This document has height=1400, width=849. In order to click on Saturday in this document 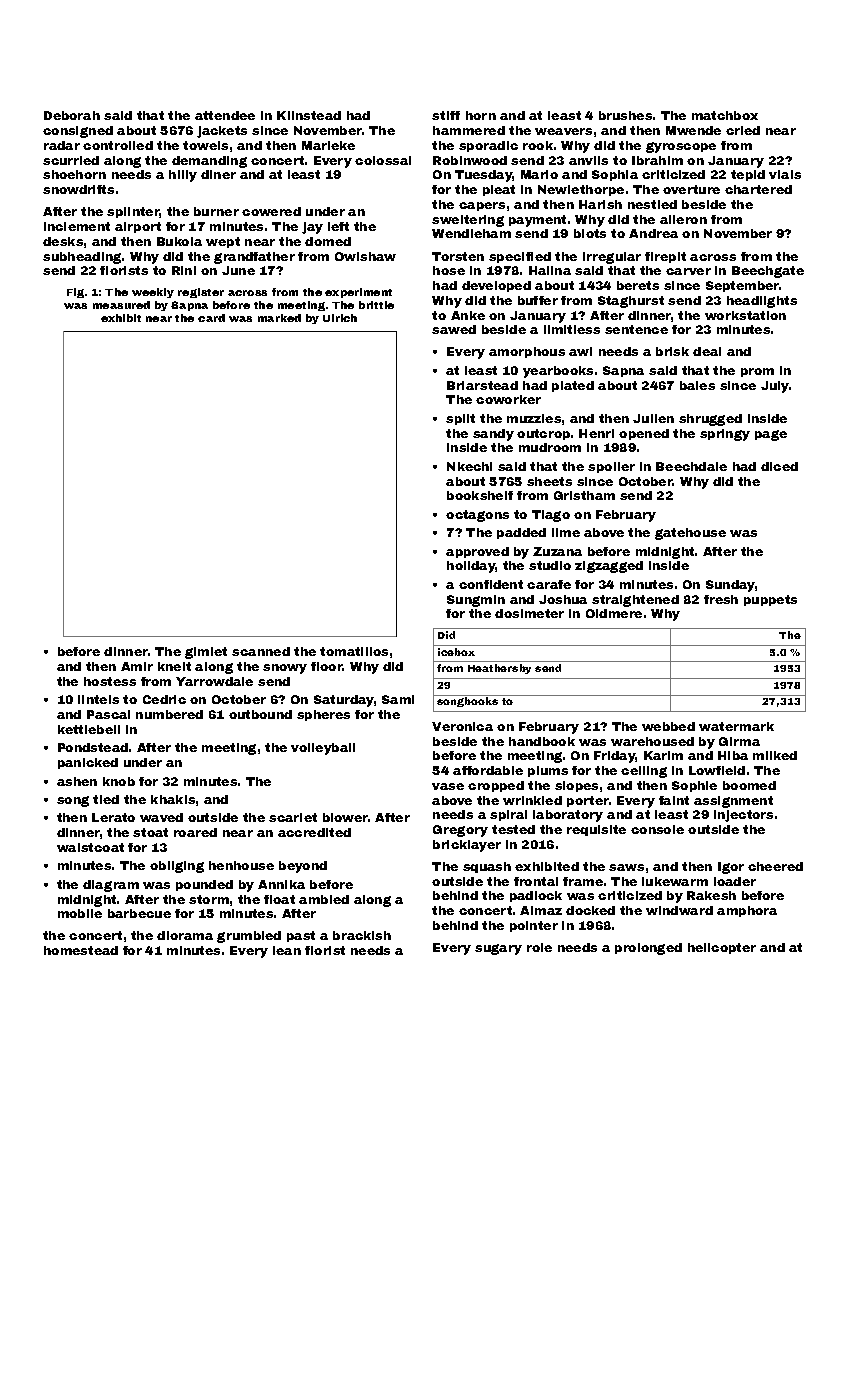, I will do `click(344, 701)`.
